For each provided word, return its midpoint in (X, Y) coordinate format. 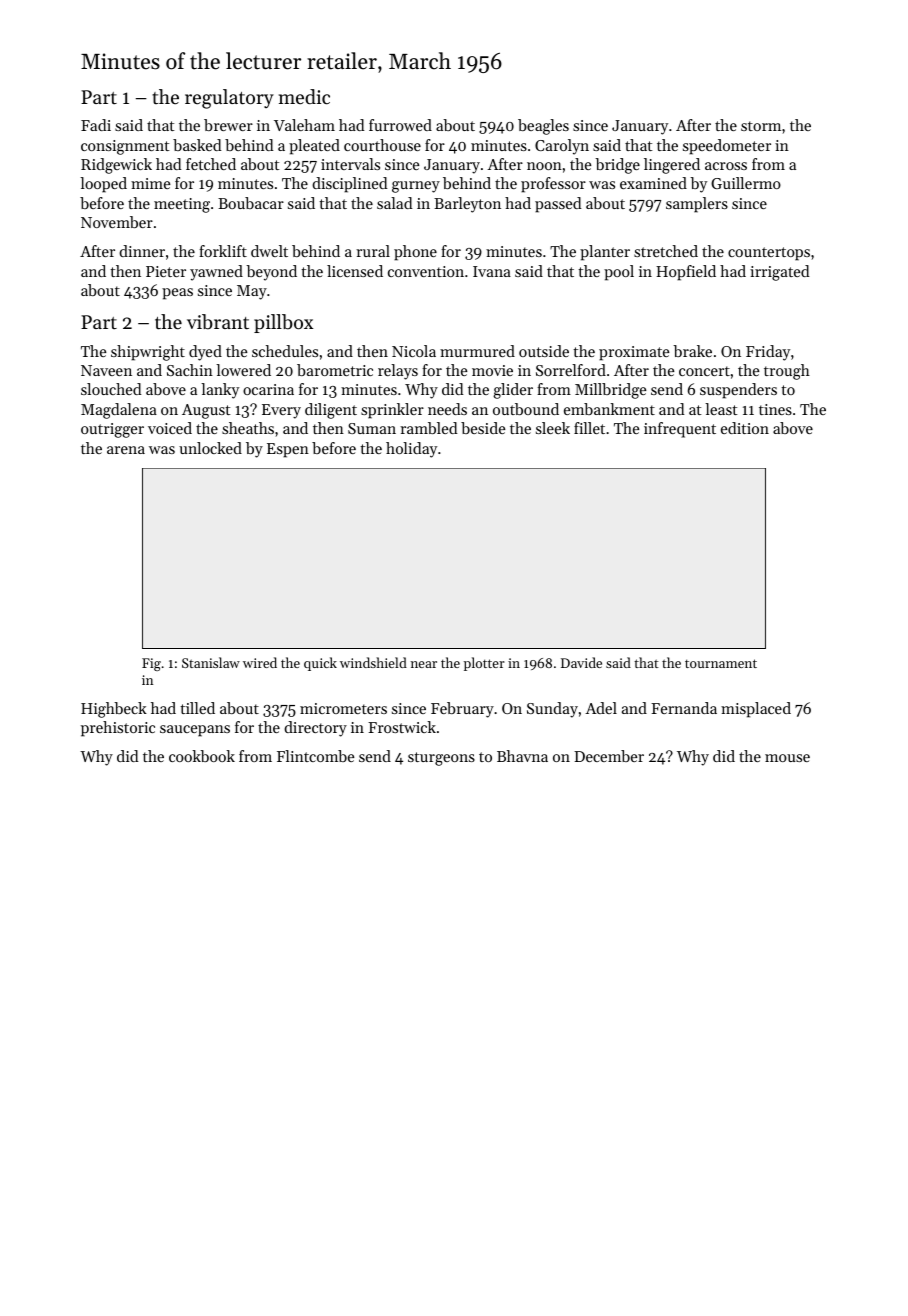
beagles (543, 127)
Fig (151, 664)
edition (745, 428)
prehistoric (118, 729)
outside (544, 351)
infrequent (680, 430)
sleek (553, 428)
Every (281, 411)
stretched (666, 251)
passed (558, 205)
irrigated (780, 273)
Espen (288, 450)
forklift (223, 251)
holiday (411, 450)
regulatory (229, 99)
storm (761, 126)
